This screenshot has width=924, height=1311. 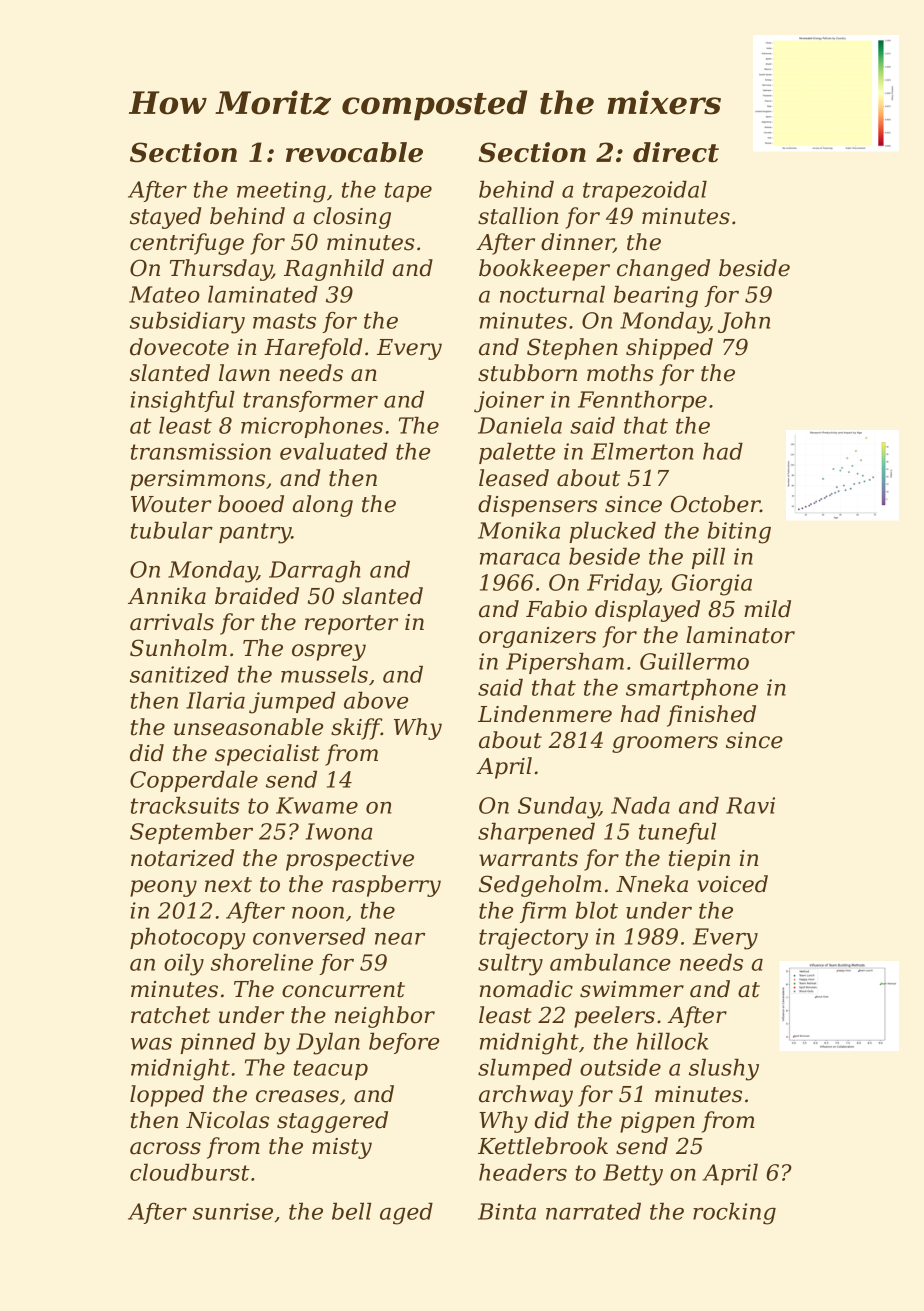 What do you see at coordinates (543, 912) in the screenshot?
I see `firm` at bounding box center [543, 912].
